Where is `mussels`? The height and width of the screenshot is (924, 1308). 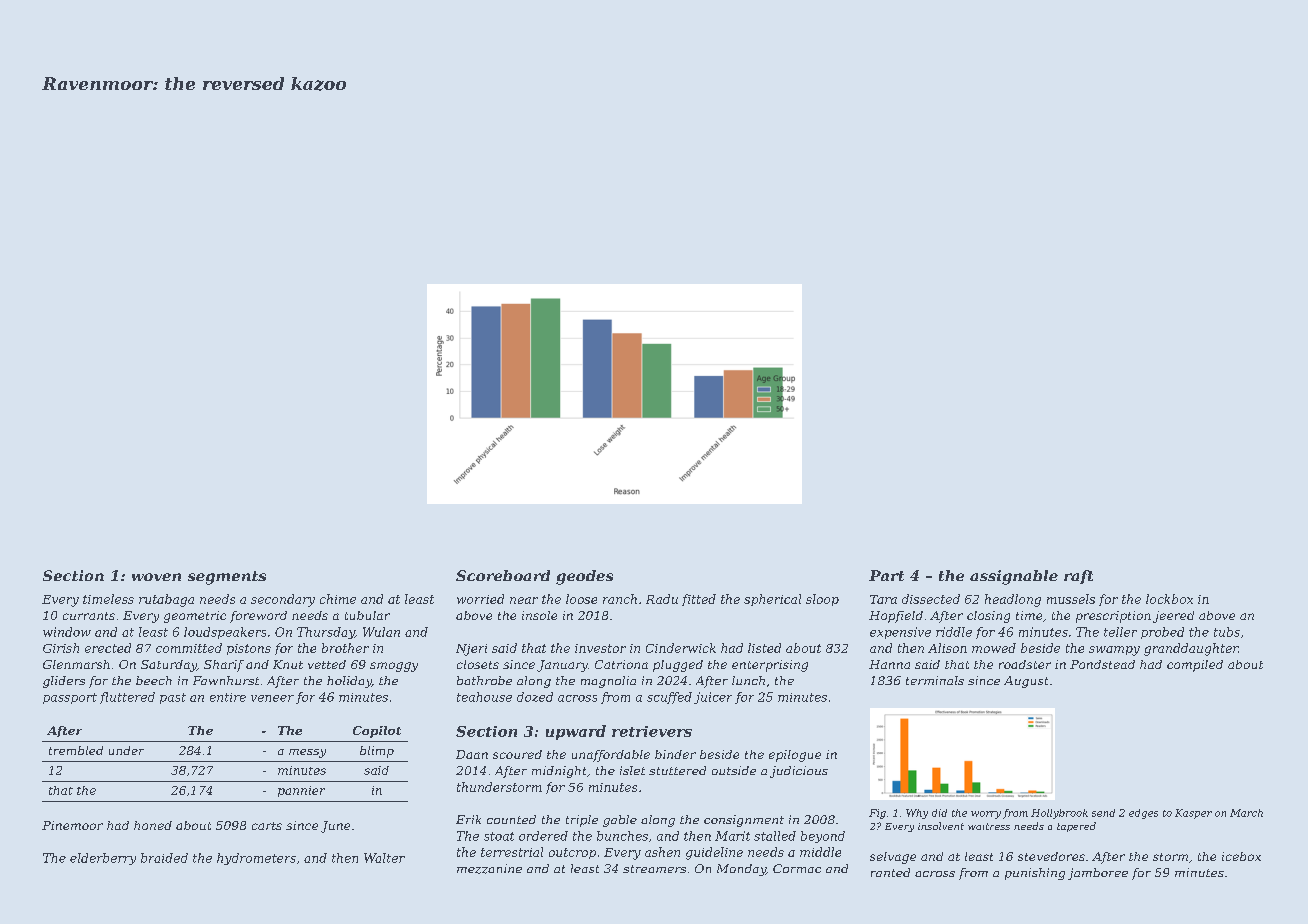 mussels is located at coordinates (1071, 599).
